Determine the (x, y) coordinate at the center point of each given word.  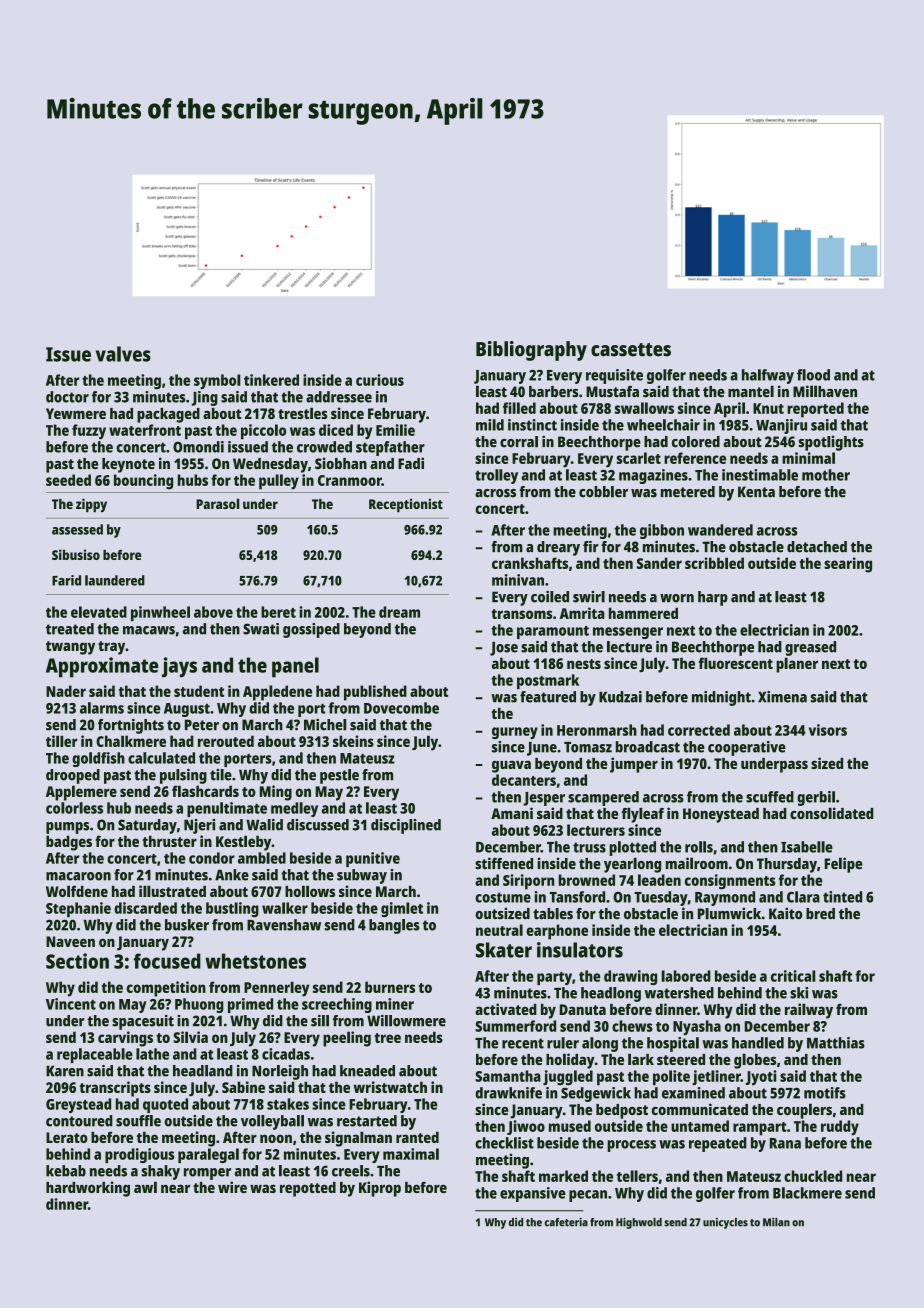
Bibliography (531, 351)
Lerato (67, 1137)
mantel (751, 391)
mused (570, 1126)
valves (123, 354)
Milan (776, 1222)
